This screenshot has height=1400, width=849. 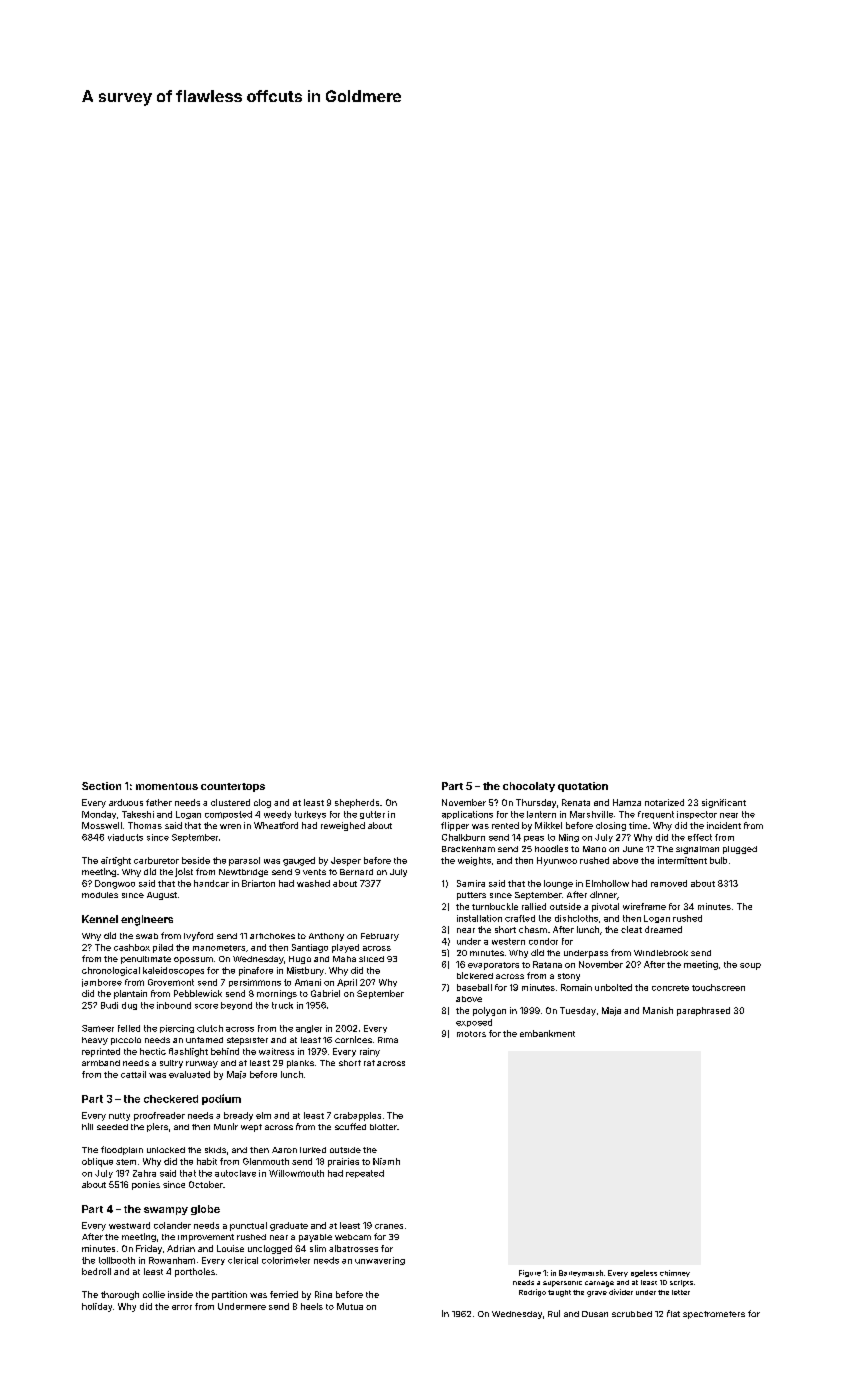 What do you see at coordinates (357, 803) in the screenshot?
I see `shepherds` at bounding box center [357, 803].
